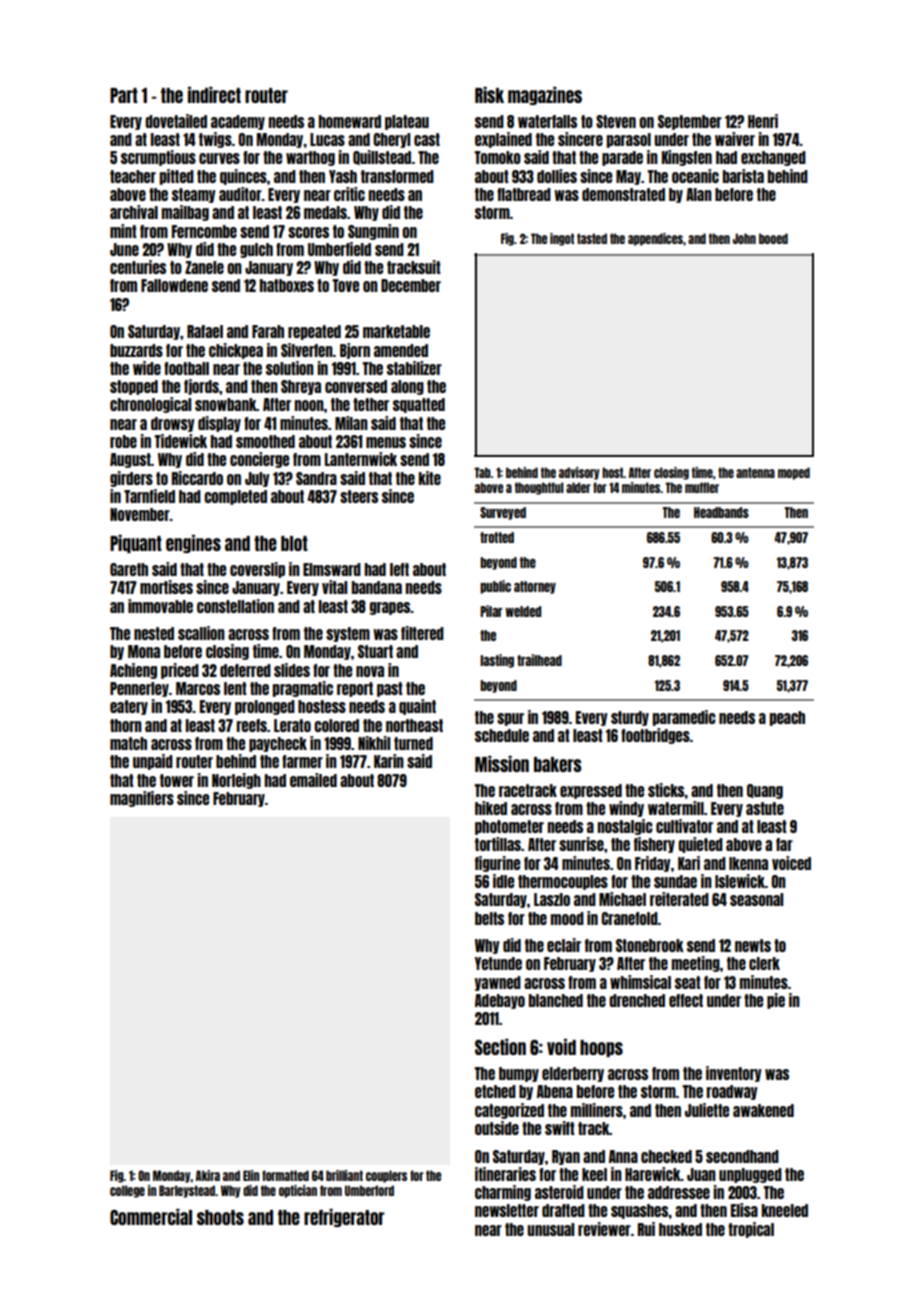  Describe the element at coordinates (507, 1210) in the document. I see `newsletter` at that location.
